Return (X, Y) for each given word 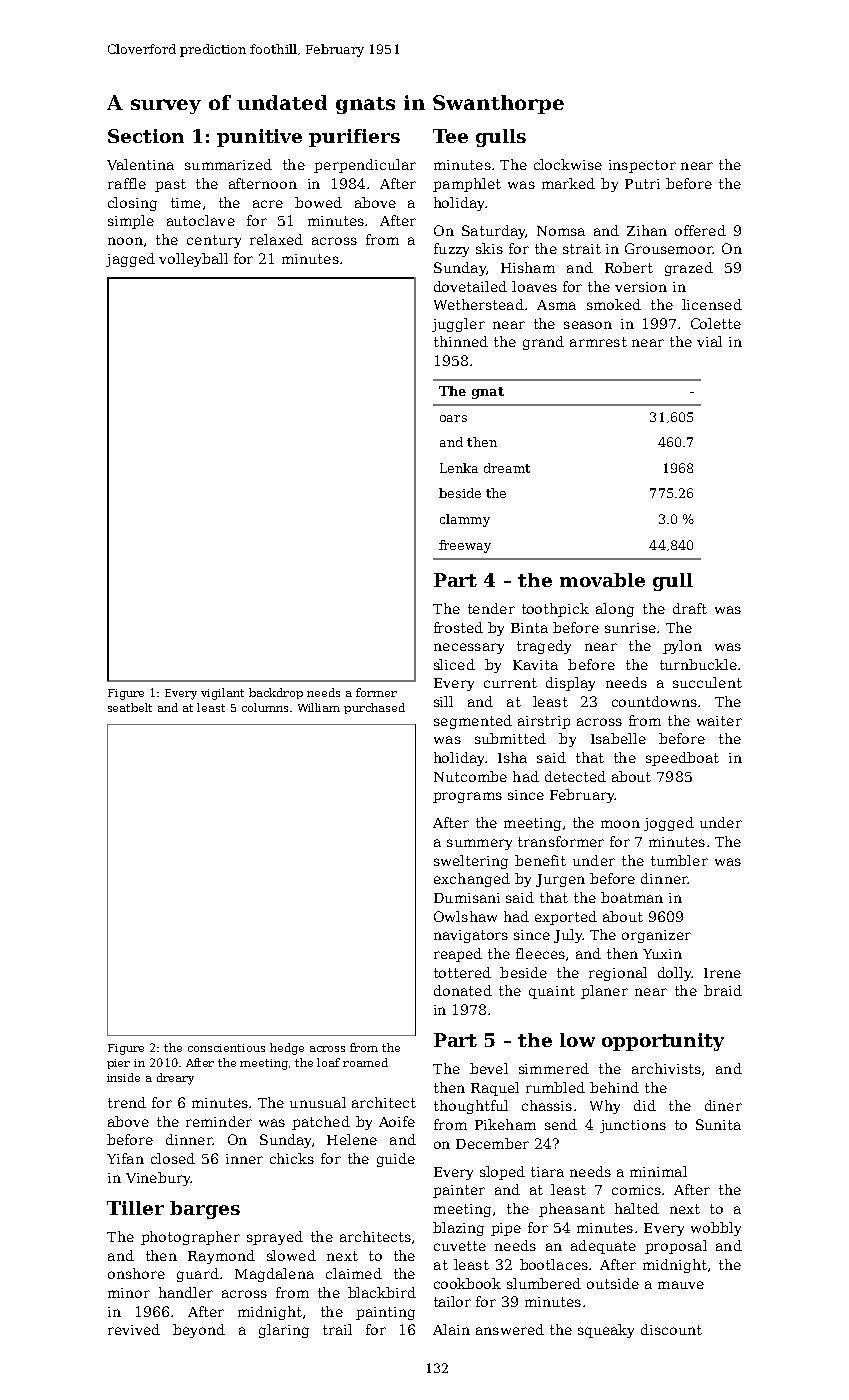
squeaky (606, 1331)
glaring (284, 1331)
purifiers (354, 138)
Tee (450, 136)
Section (146, 136)
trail (337, 1329)
